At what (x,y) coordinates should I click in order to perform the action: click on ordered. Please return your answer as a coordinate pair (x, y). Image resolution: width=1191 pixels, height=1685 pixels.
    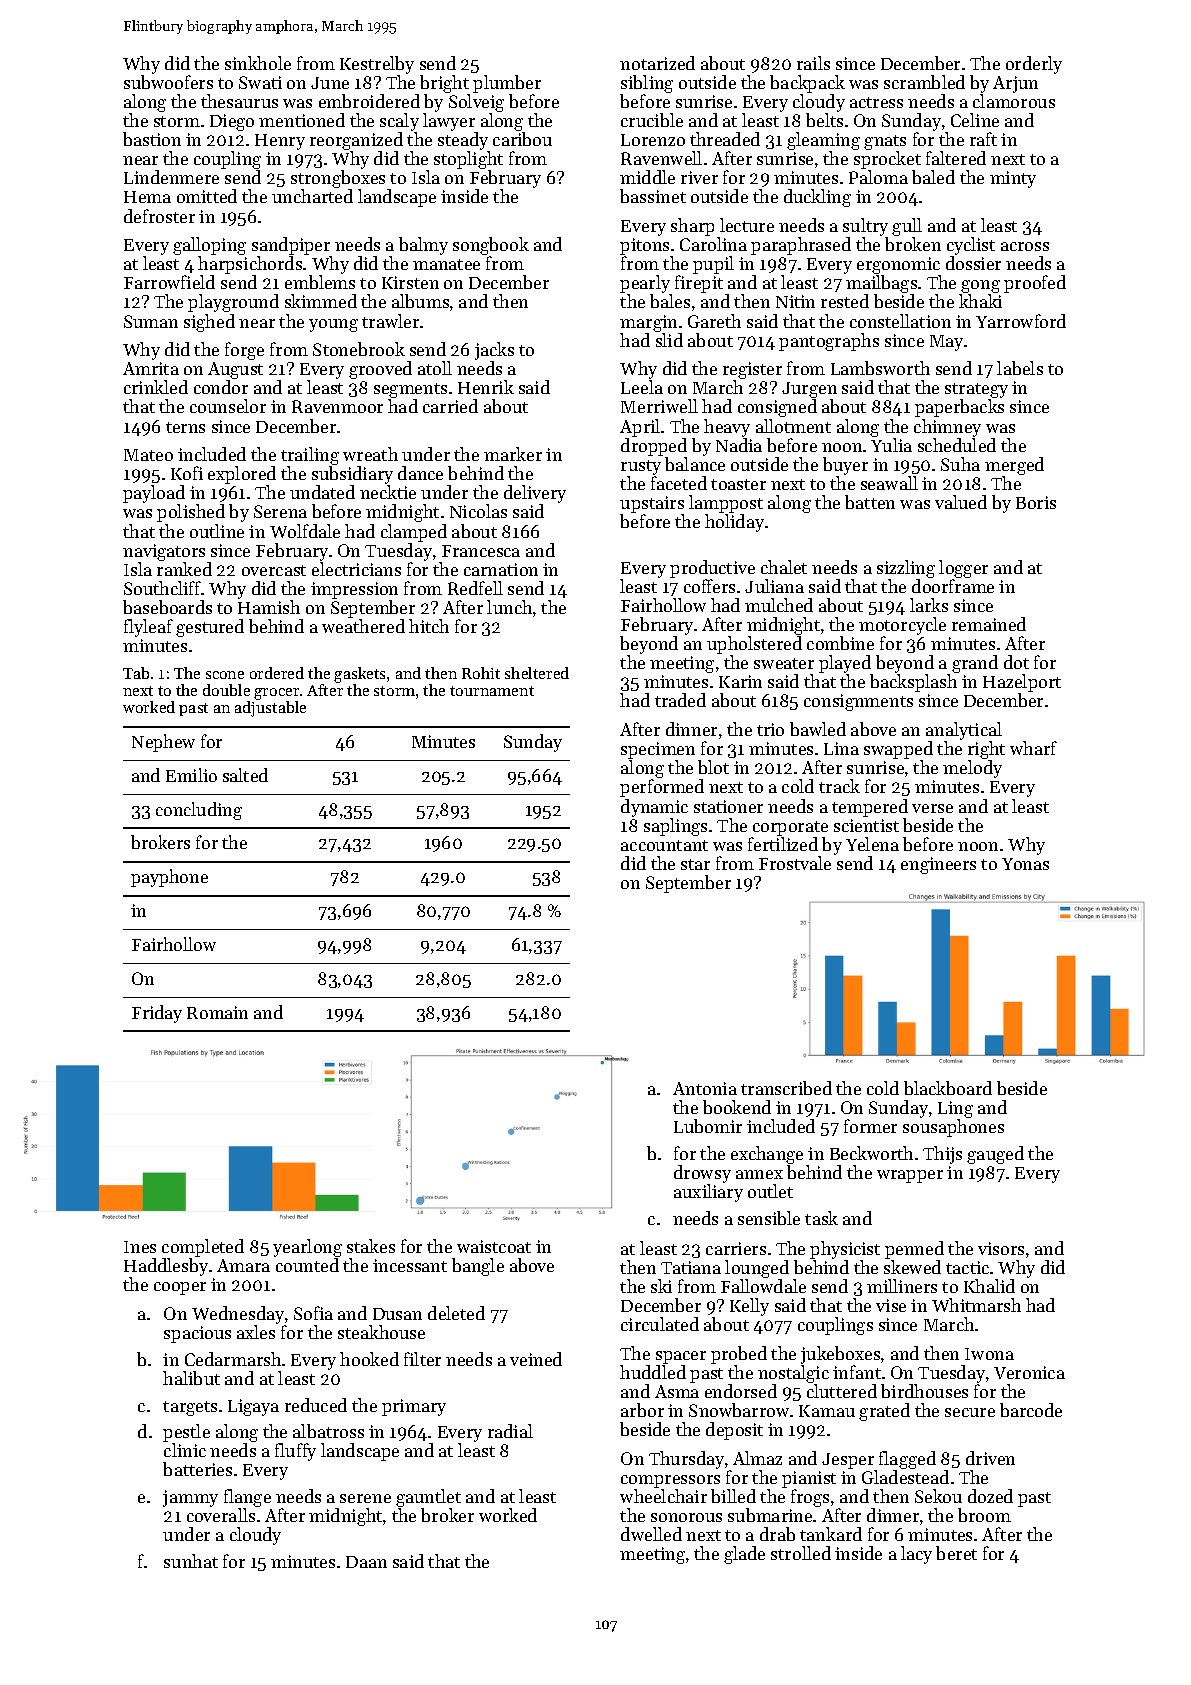
    Looking at the image, I should click on (277, 673).
